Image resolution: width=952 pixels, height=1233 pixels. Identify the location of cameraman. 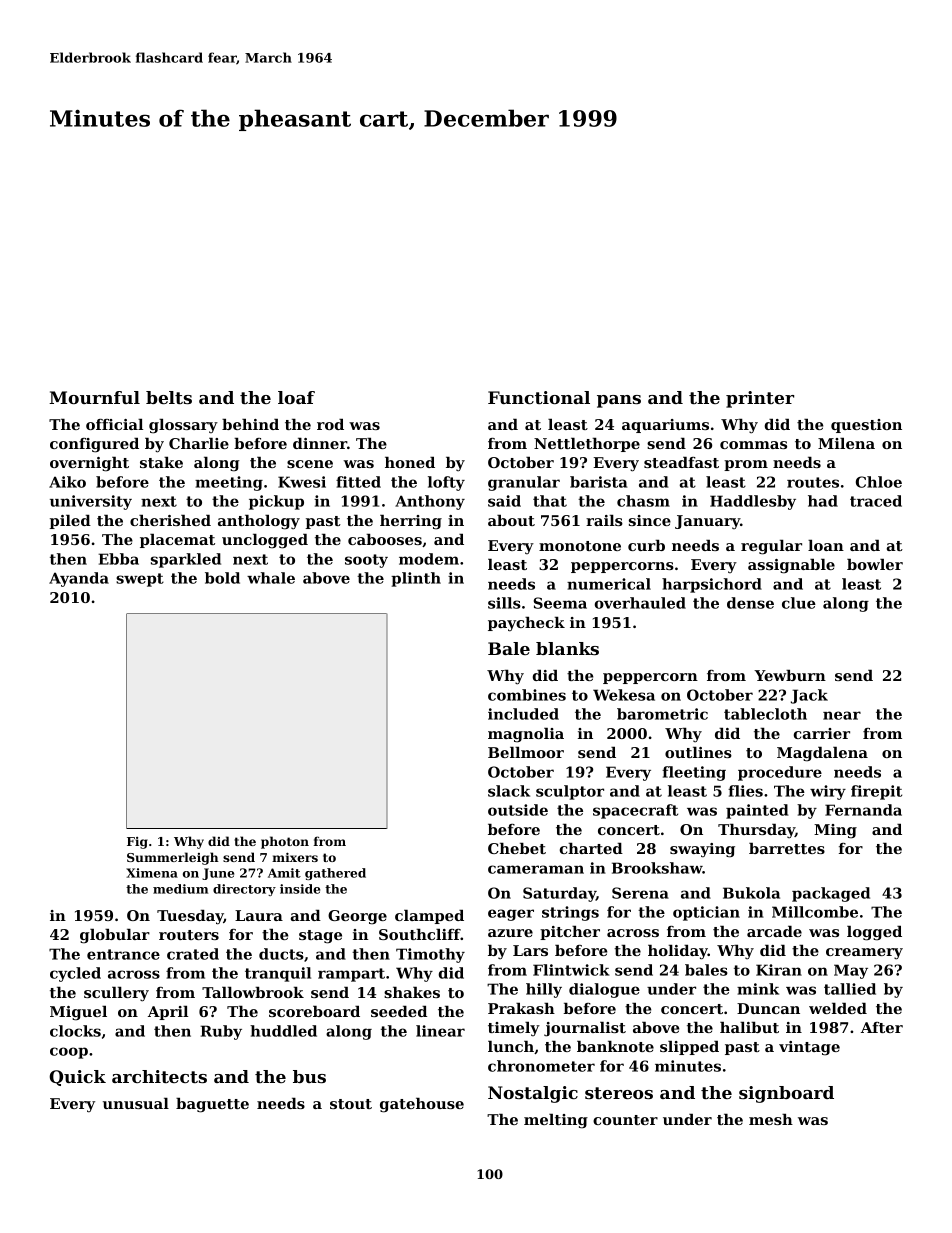
(536, 869).
